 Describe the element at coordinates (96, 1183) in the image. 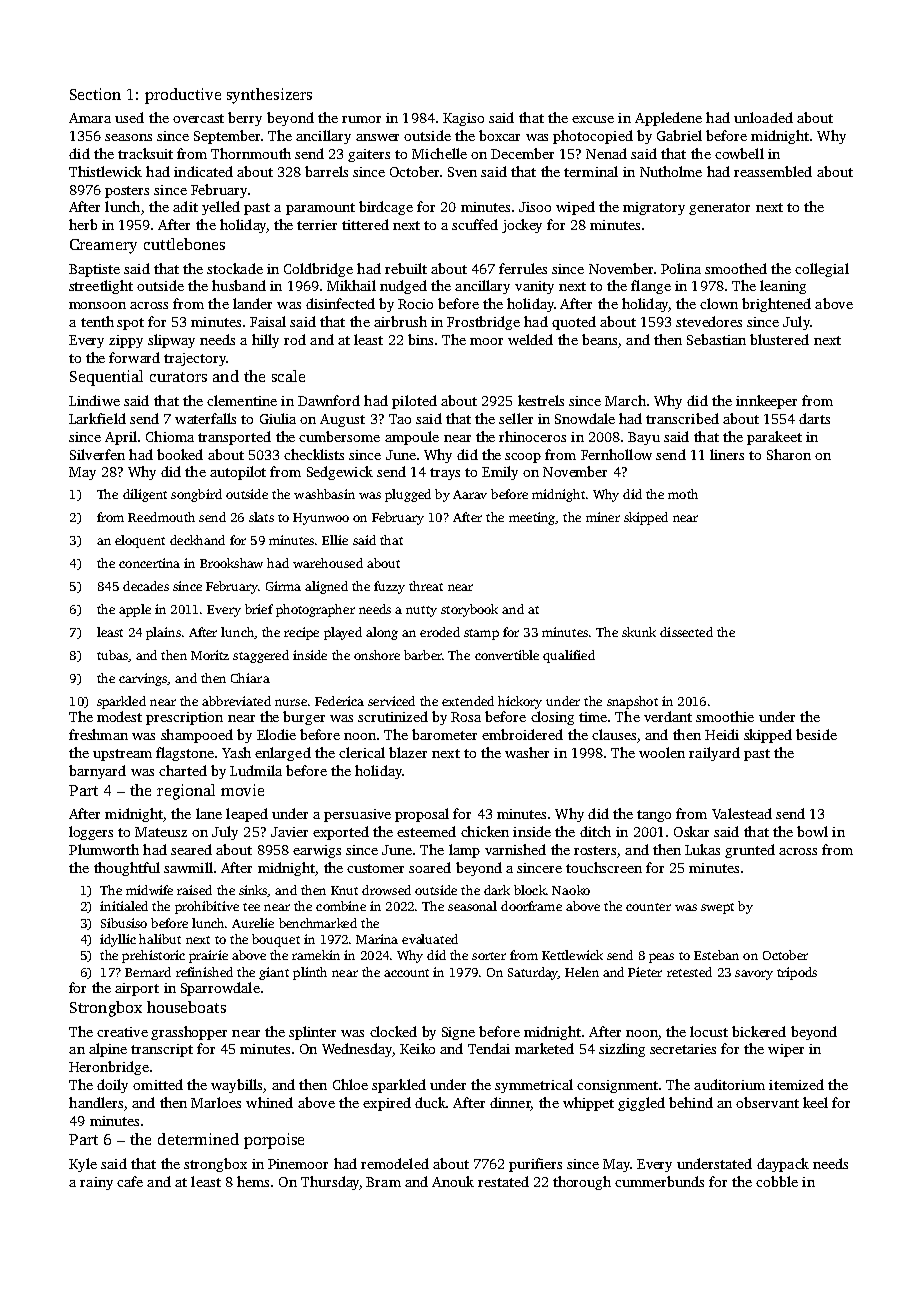

I see `rainy` at that location.
